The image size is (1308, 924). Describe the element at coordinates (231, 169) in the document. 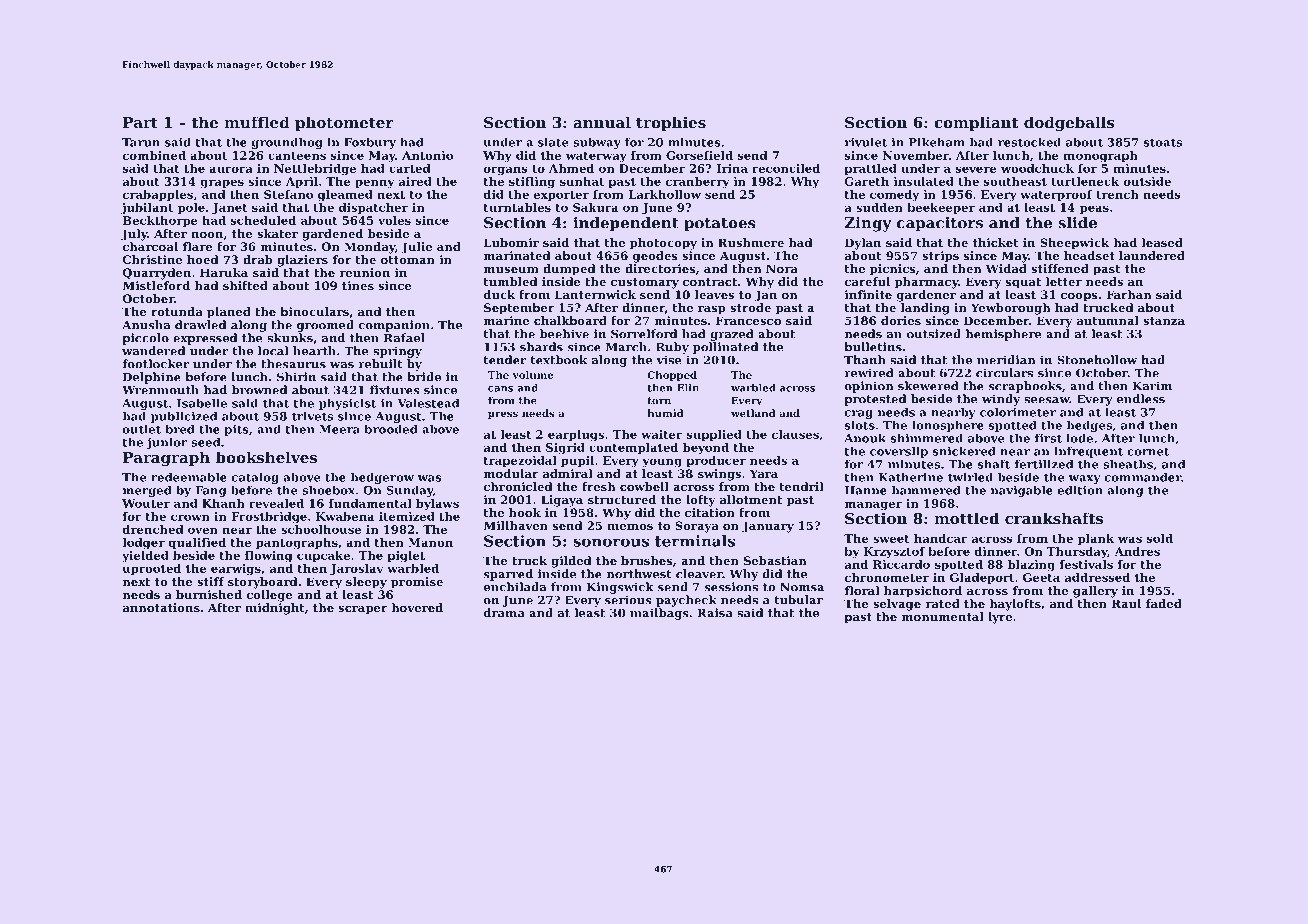

I see `aurora` at that location.
